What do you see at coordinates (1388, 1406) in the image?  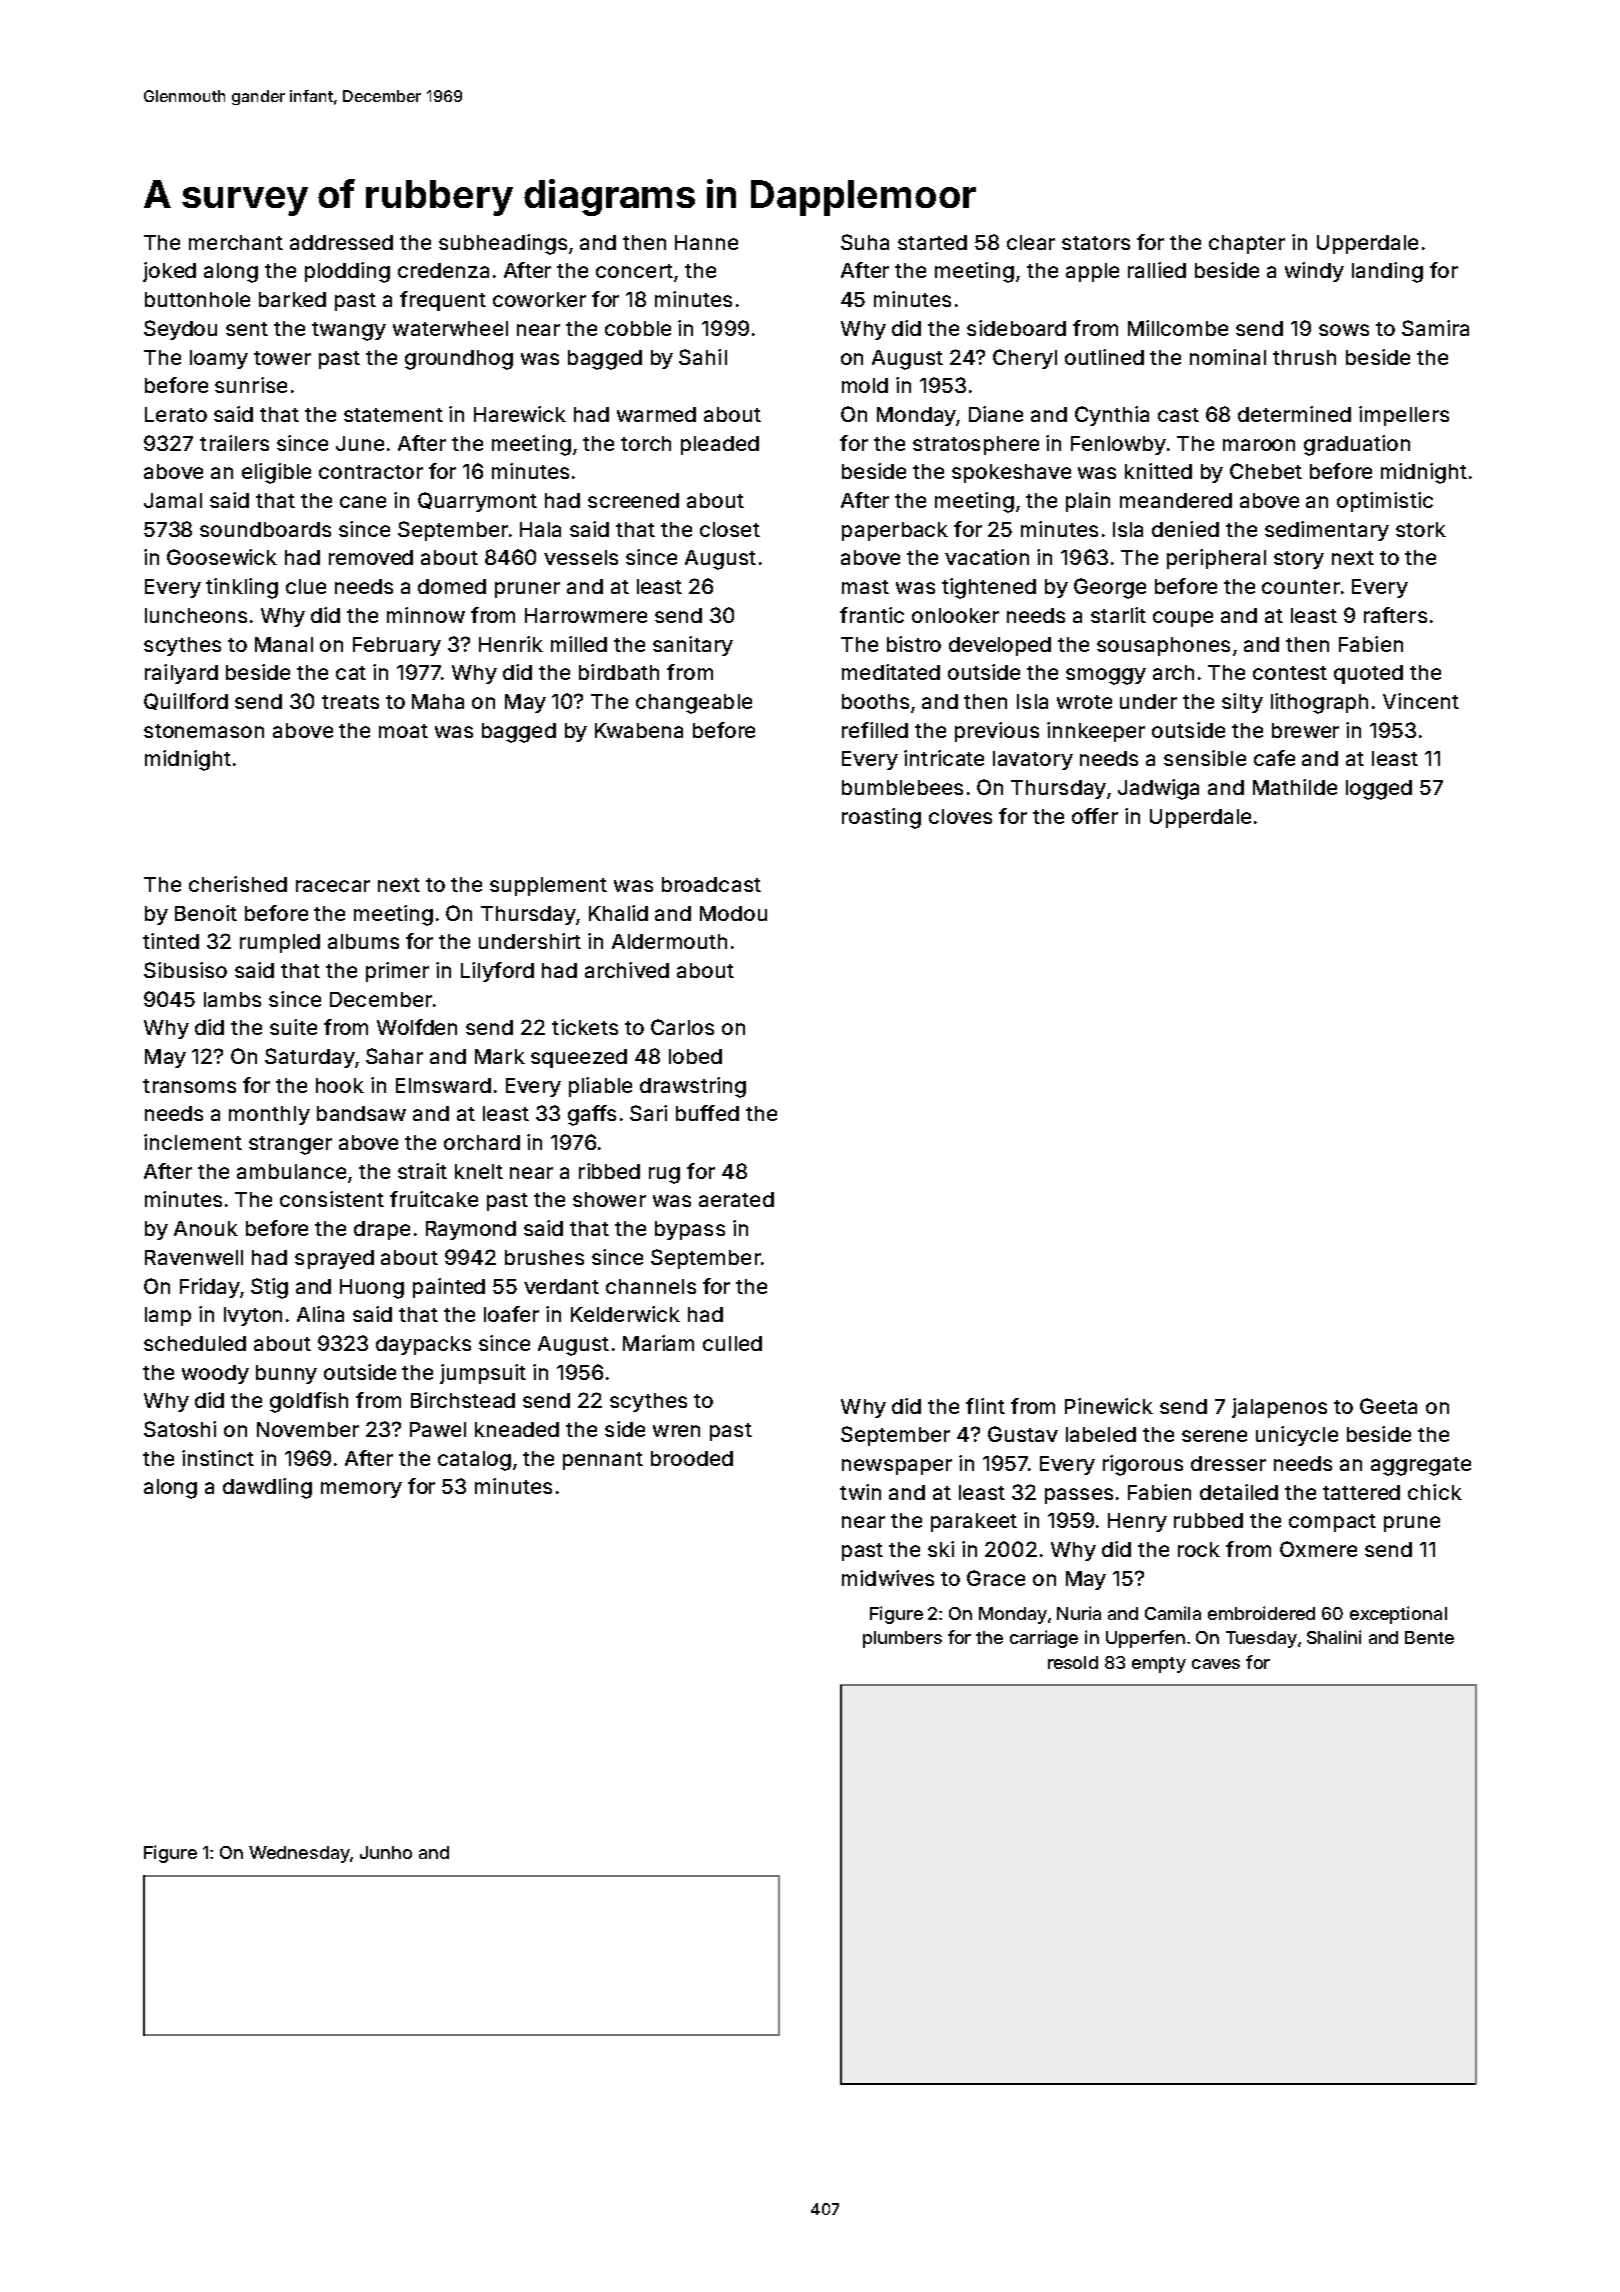 I see `Geeta` at bounding box center [1388, 1406].
